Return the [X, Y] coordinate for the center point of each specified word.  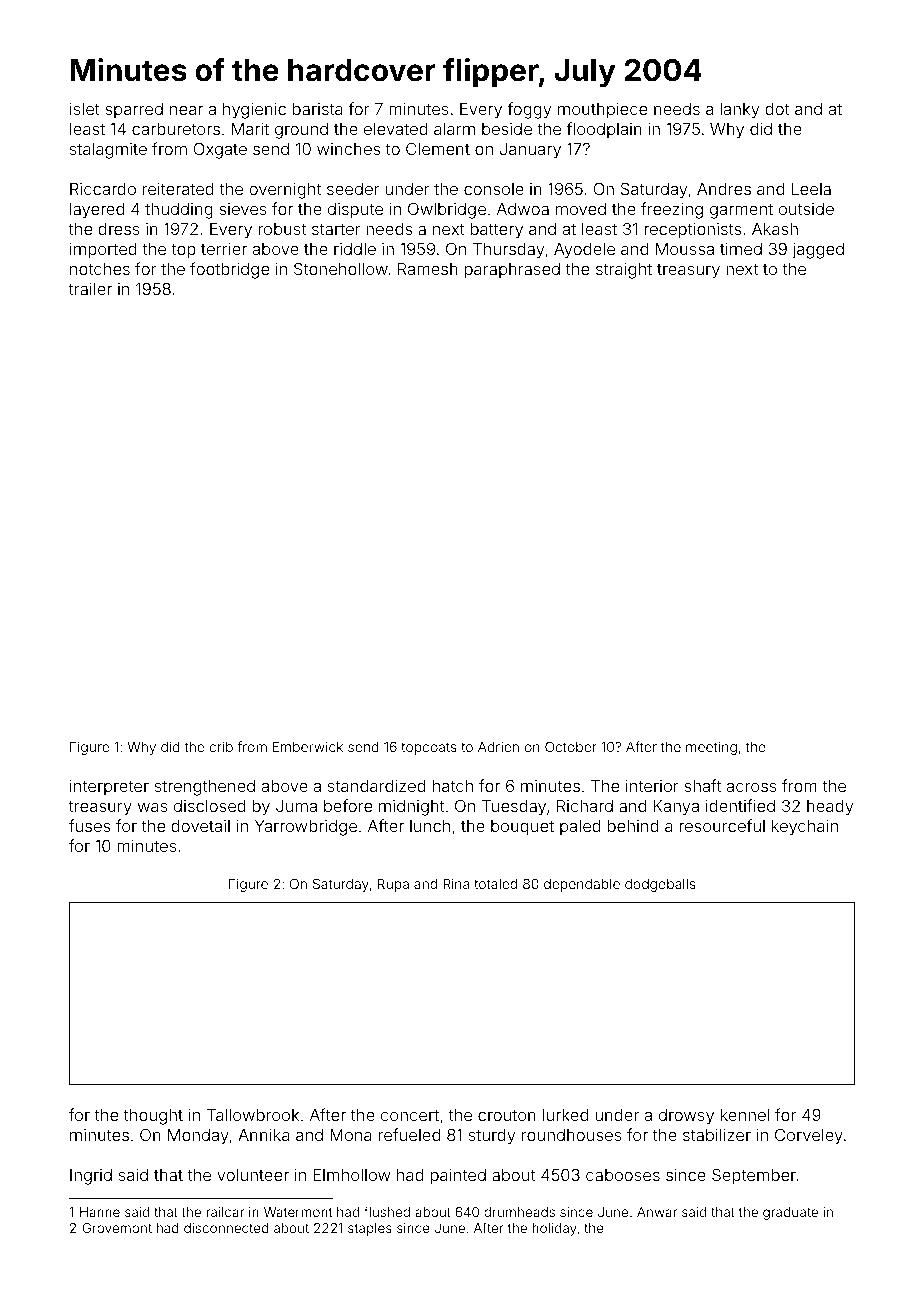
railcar [225, 1212]
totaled [495, 884]
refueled [409, 1134]
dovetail [200, 826]
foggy [529, 110]
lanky [739, 111]
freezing [672, 210]
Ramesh [428, 269]
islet [85, 109]
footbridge [229, 270]
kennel [745, 1115]
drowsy [686, 1117]
